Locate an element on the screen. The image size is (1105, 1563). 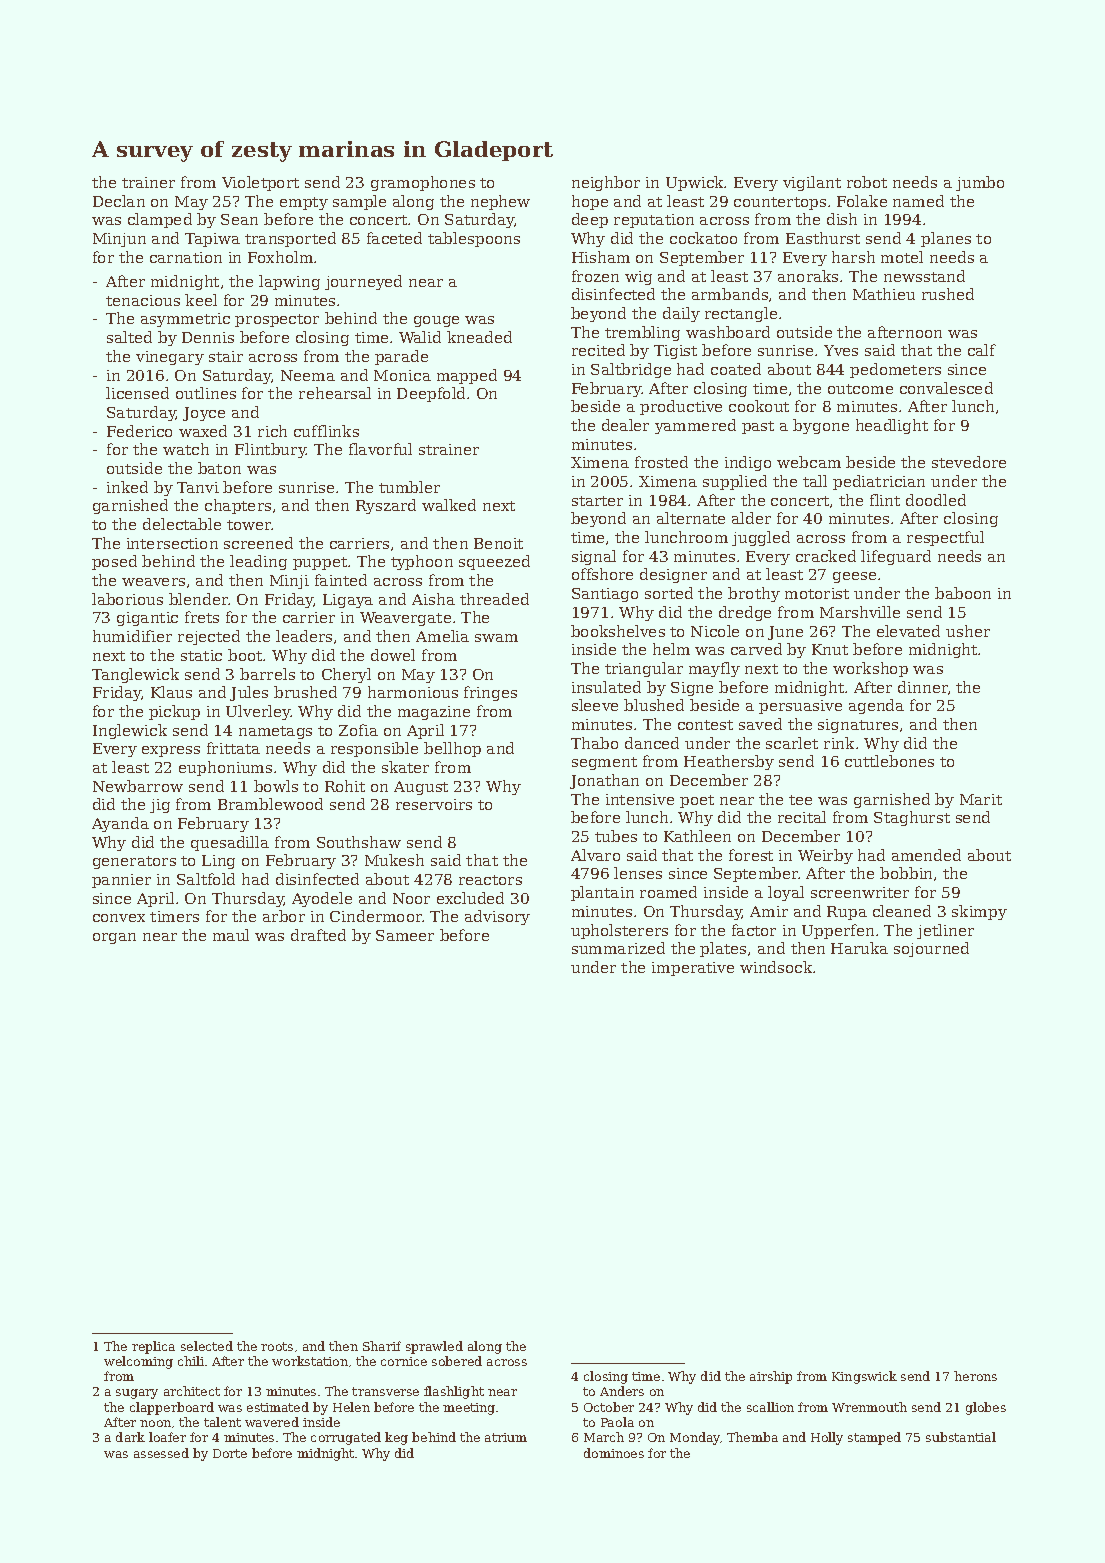
windsock is located at coordinates (776, 967).
